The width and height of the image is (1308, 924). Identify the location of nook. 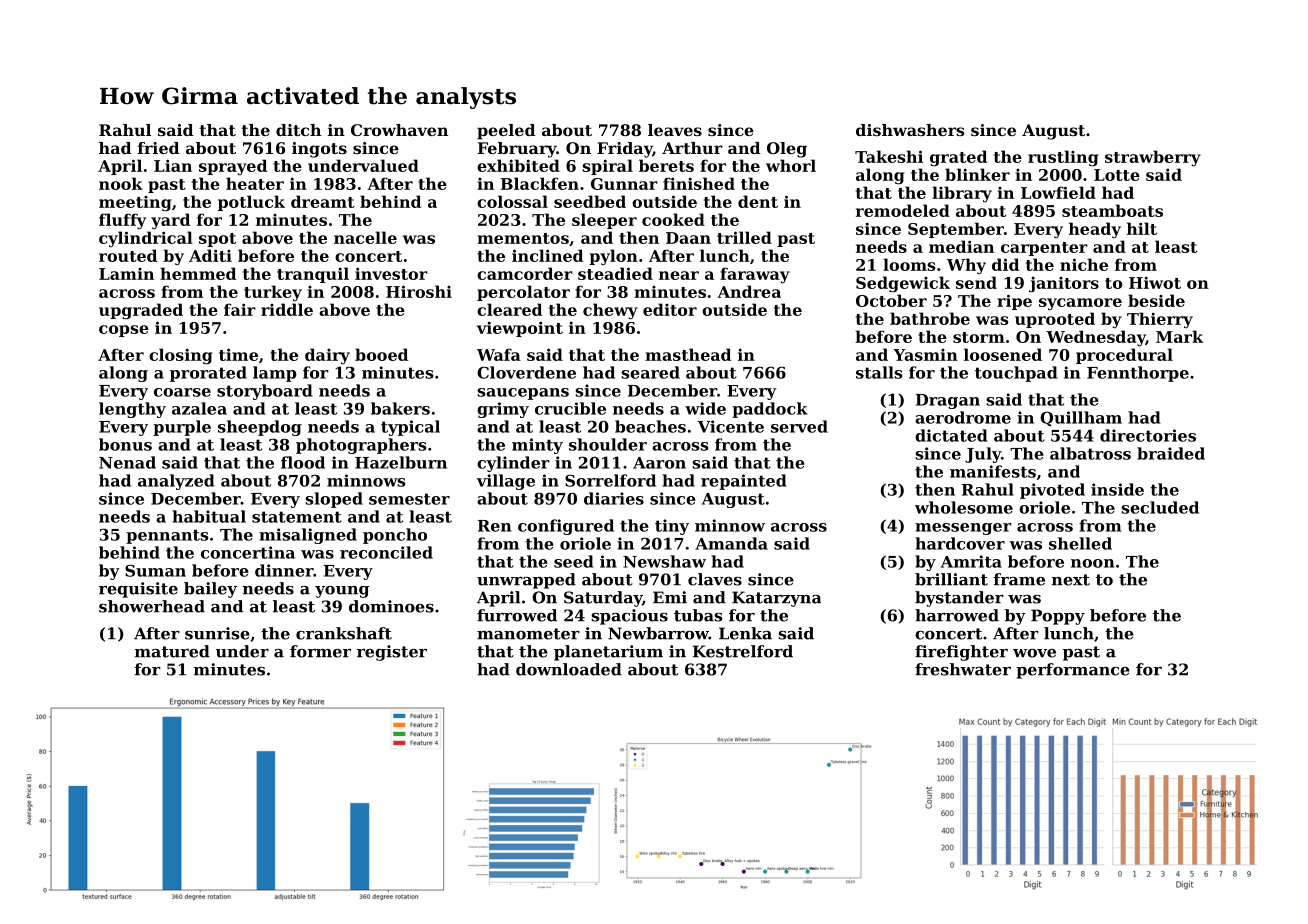
(121, 183).
